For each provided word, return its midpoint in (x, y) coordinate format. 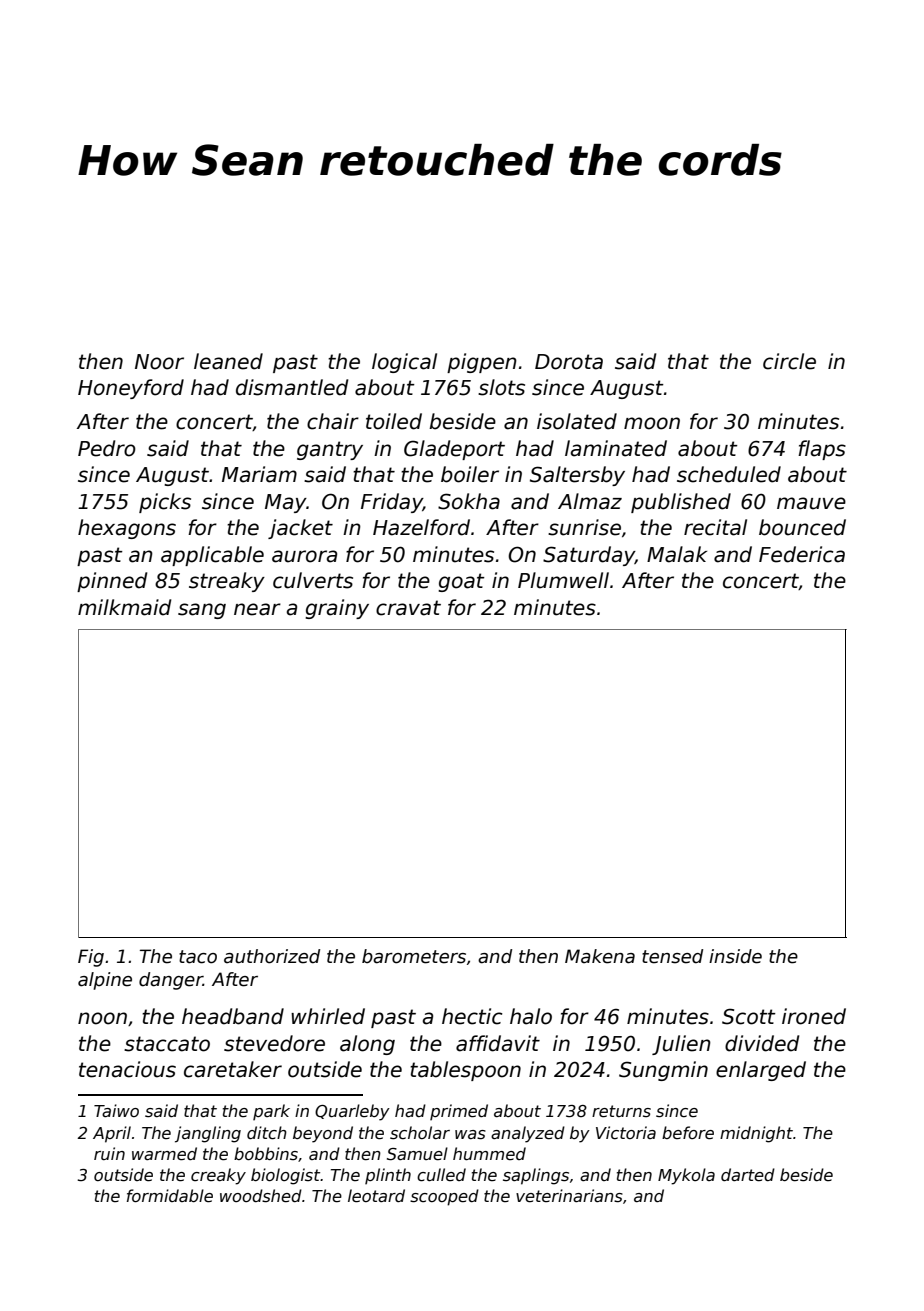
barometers (414, 956)
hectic (472, 1016)
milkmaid (124, 607)
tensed (672, 956)
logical (404, 363)
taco (198, 957)
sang (202, 611)
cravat (408, 608)
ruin (109, 1153)
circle (789, 361)
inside (735, 956)
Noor (159, 362)
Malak (677, 554)
